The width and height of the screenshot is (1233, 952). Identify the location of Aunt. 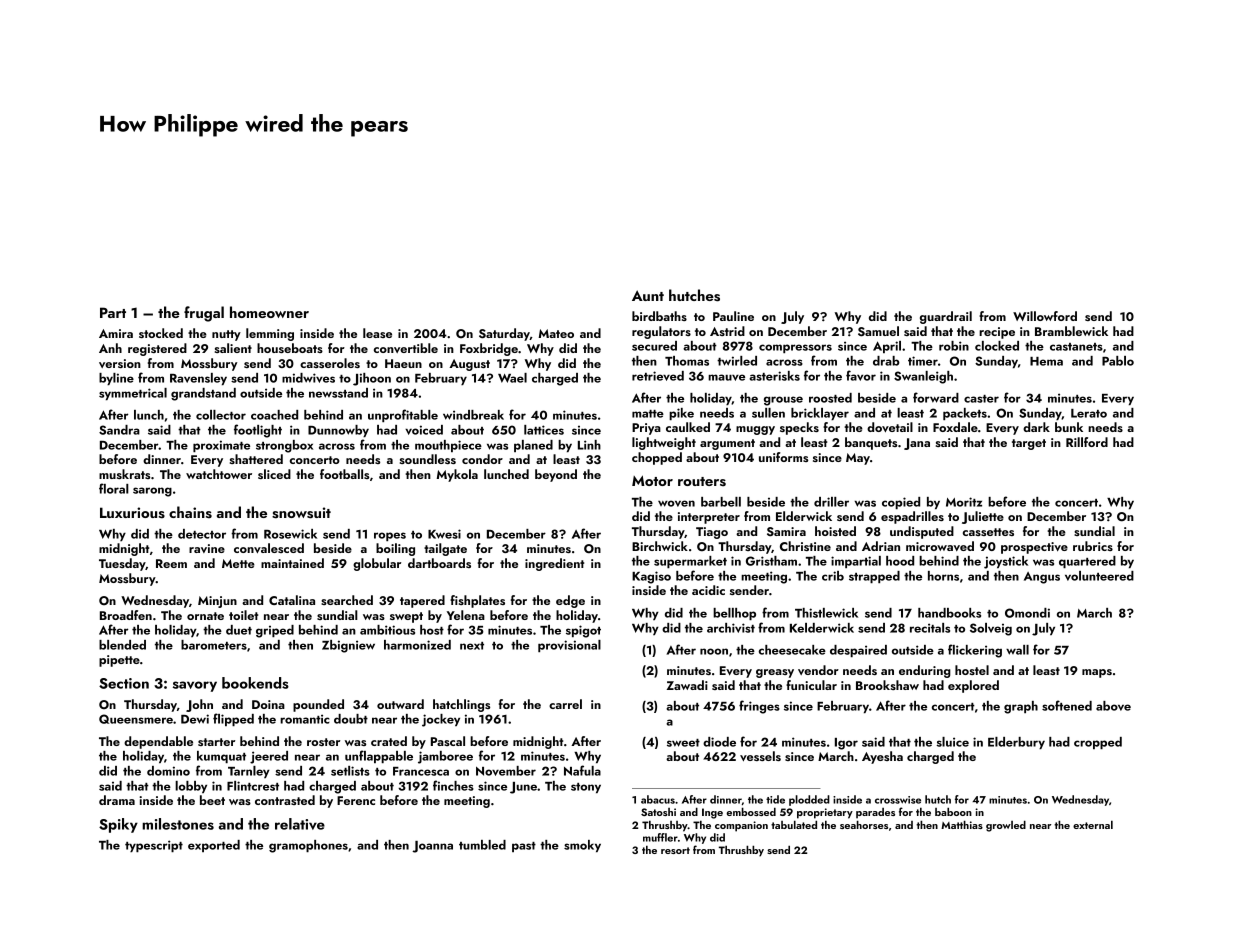
(648, 295).
